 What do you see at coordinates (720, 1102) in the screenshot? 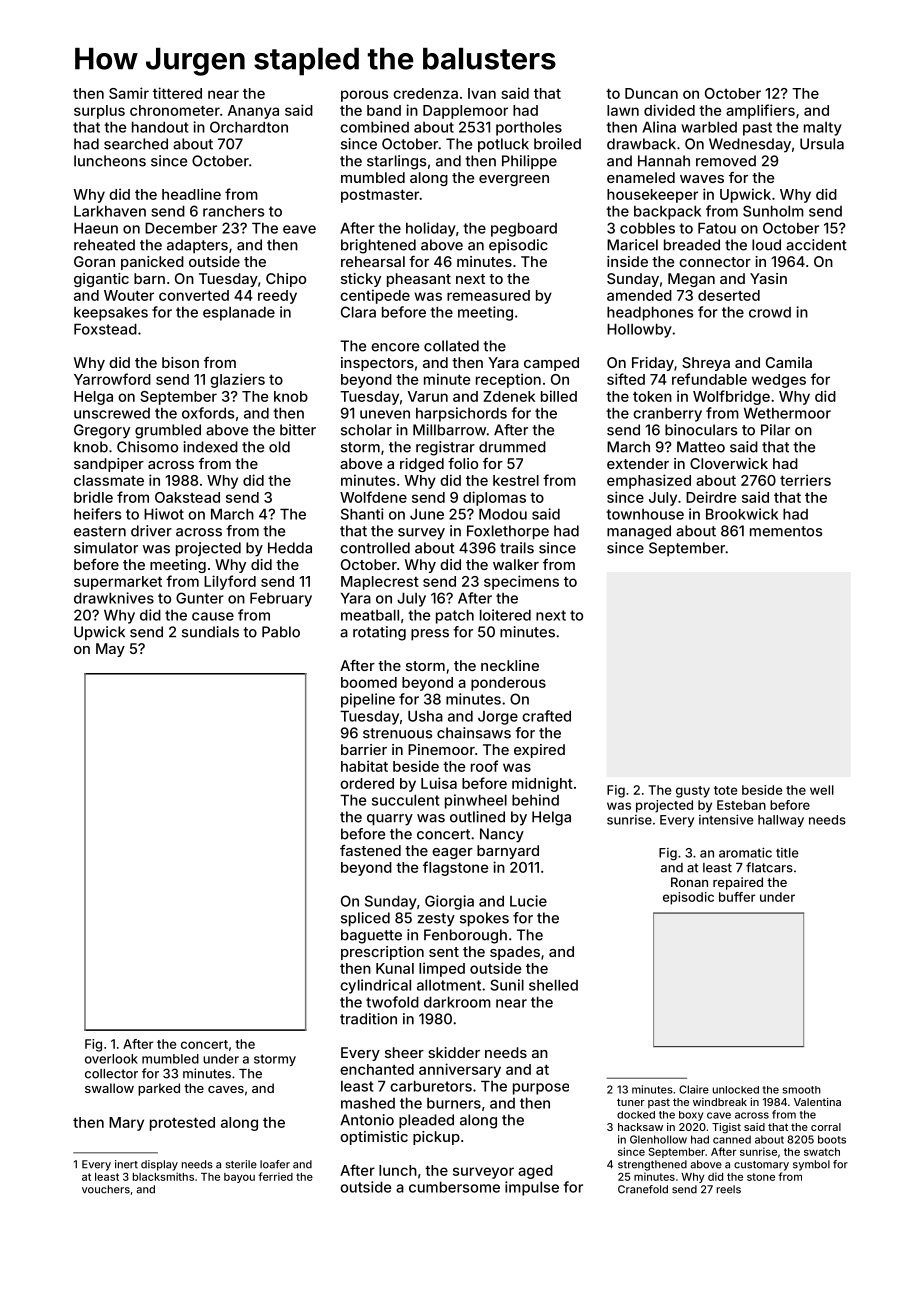
I see `windbreak` at bounding box center [720, 1102].
